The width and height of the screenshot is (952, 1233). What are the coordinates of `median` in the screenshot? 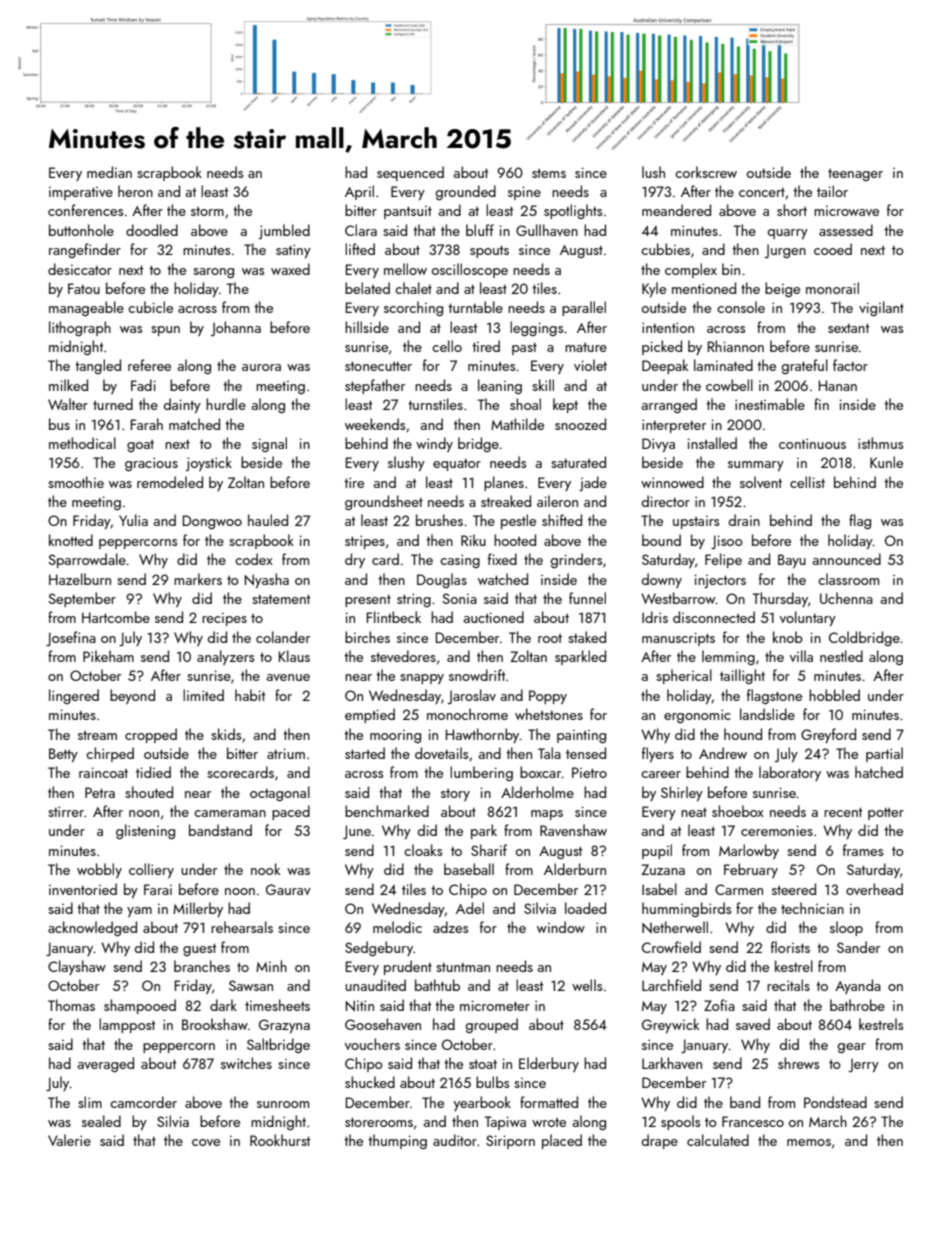 It's located at (109, 172).
